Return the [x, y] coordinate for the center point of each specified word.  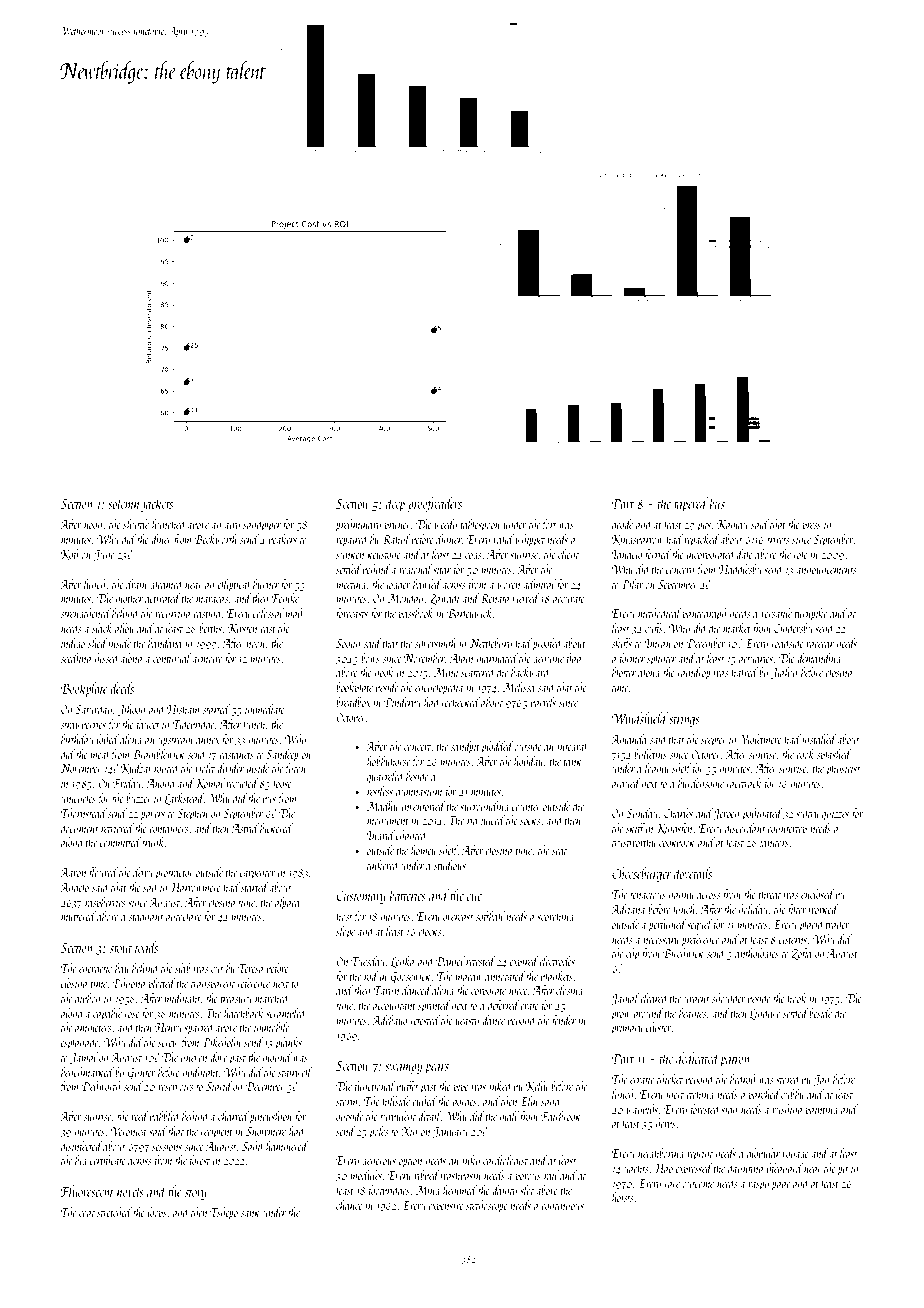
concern [680, 571]
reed [139, 1116]
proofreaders [435, 504]
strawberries [83, 724]
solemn [123, 503]
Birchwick [683, 953]
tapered [691, 504]
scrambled [286, 1013]
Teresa [250, 968]
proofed [547, 644]
